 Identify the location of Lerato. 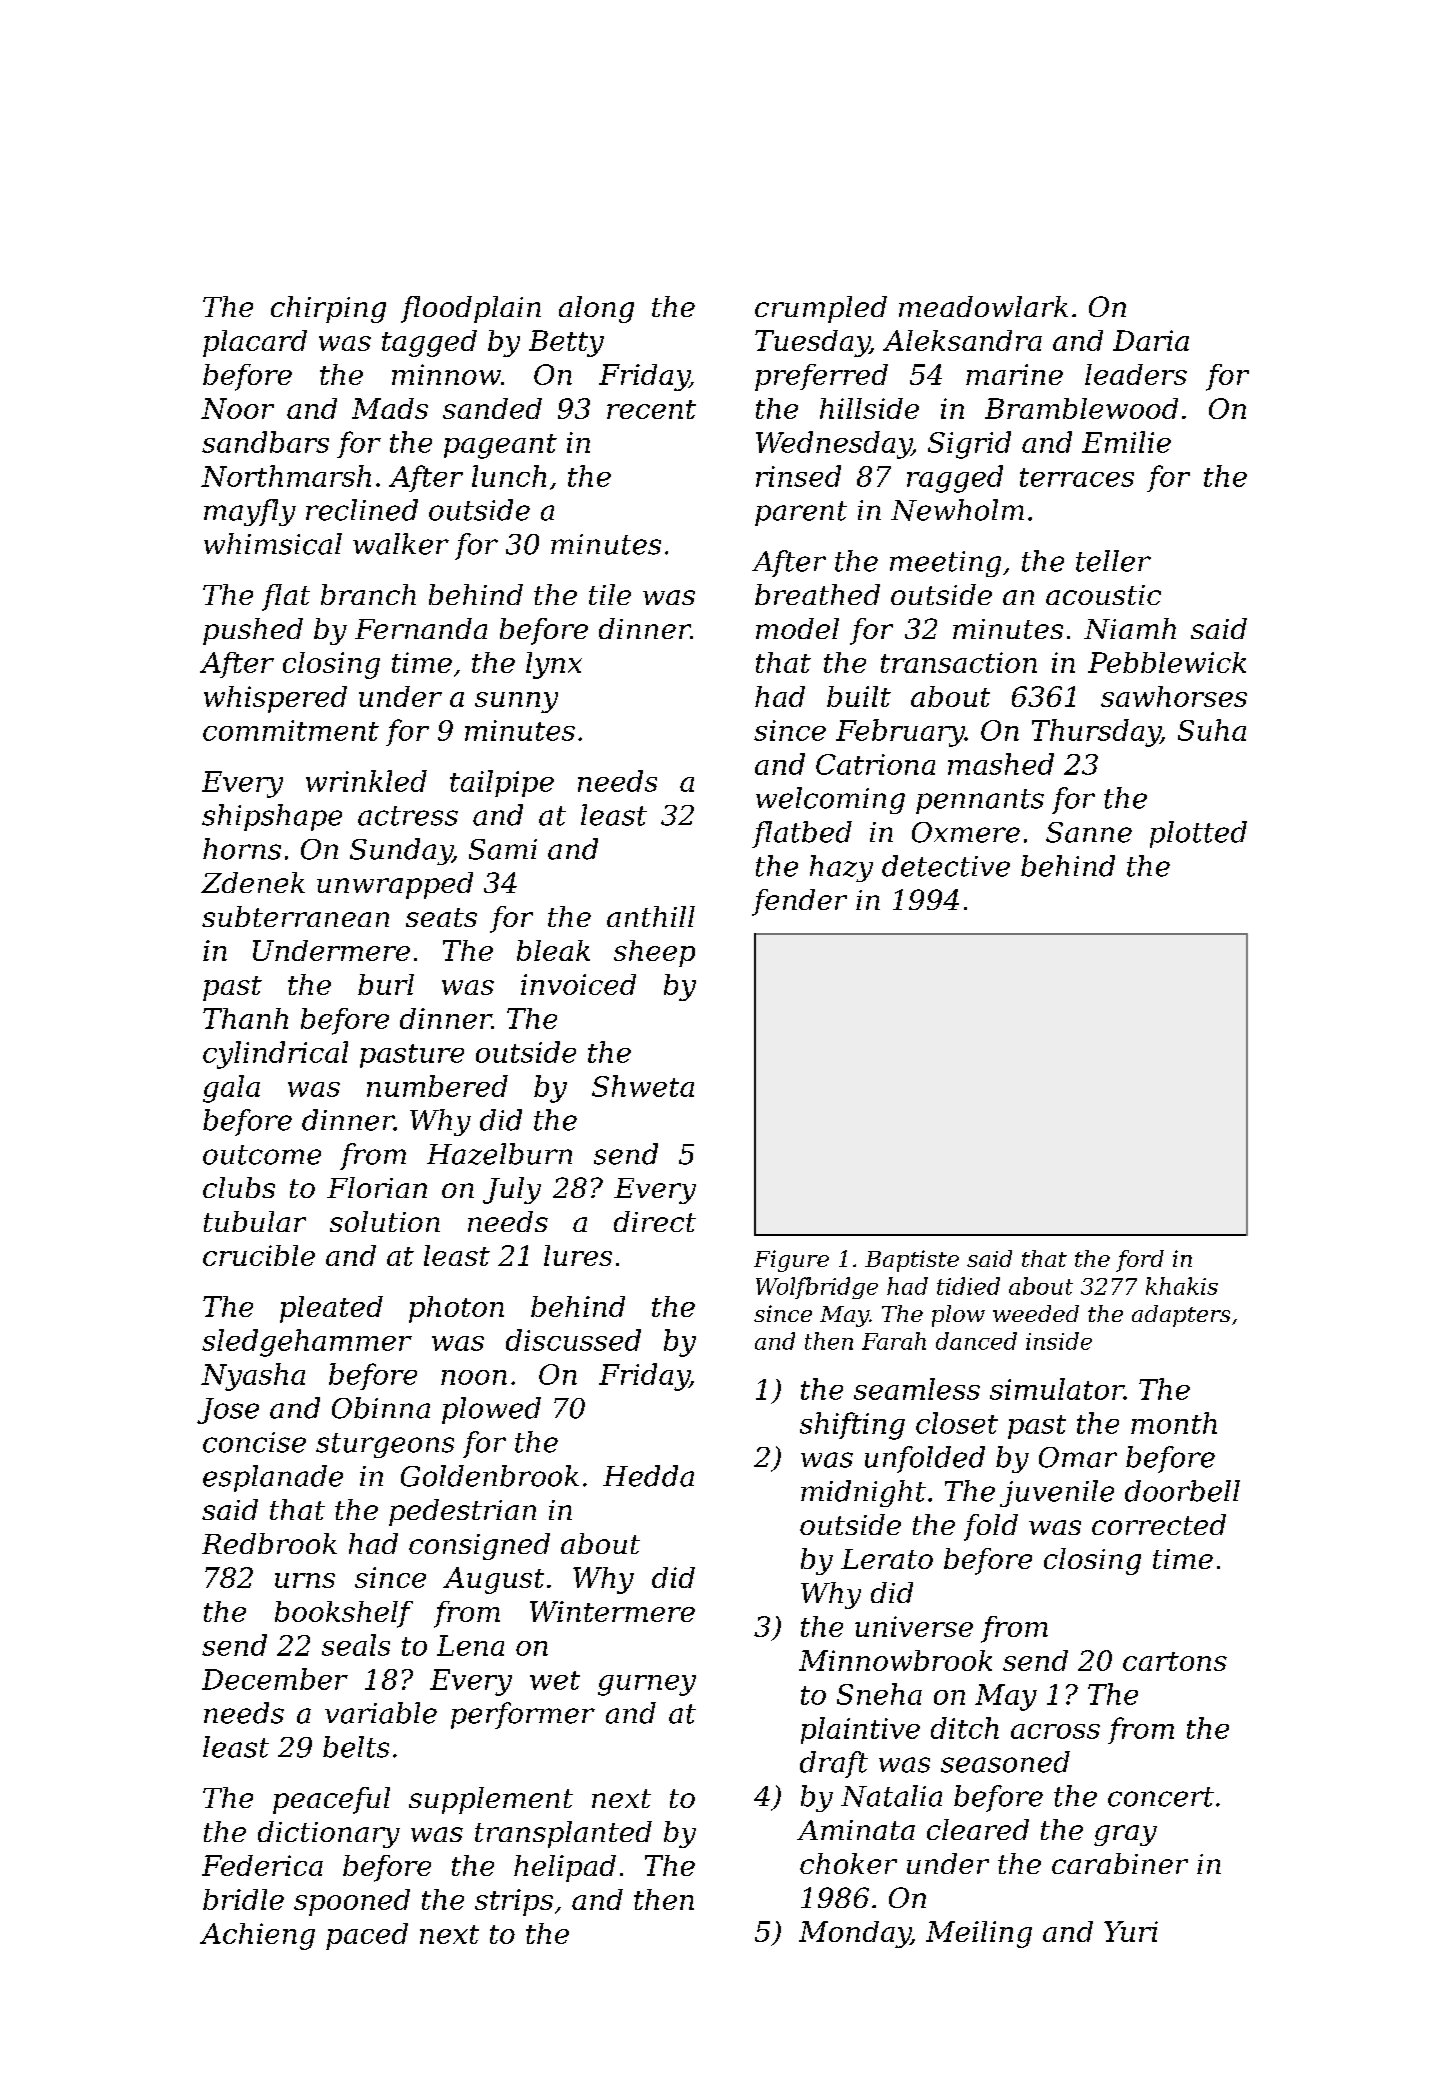
(887, 1559).
